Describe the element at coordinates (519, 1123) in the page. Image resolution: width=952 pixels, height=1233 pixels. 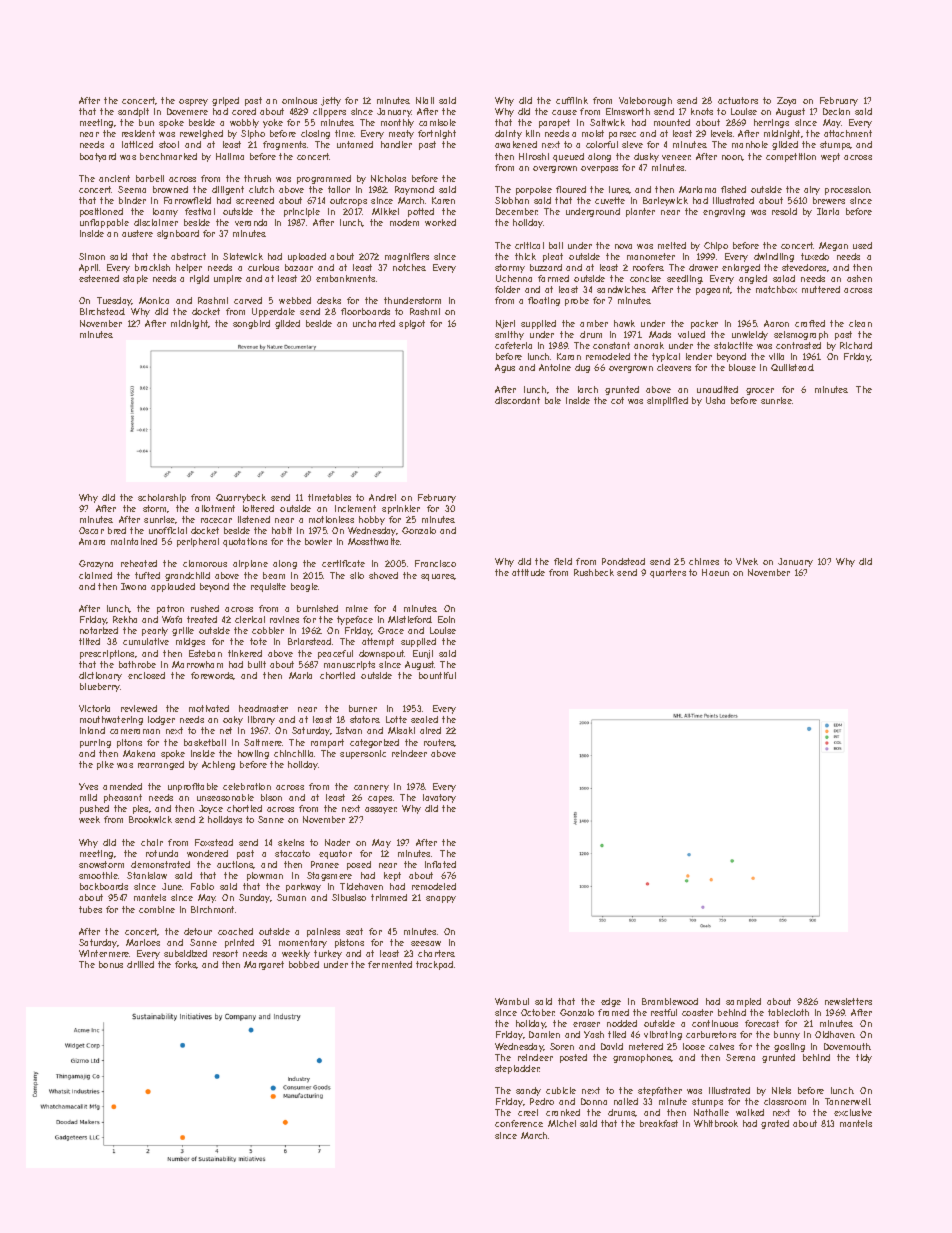
I see `conference` at that location.
